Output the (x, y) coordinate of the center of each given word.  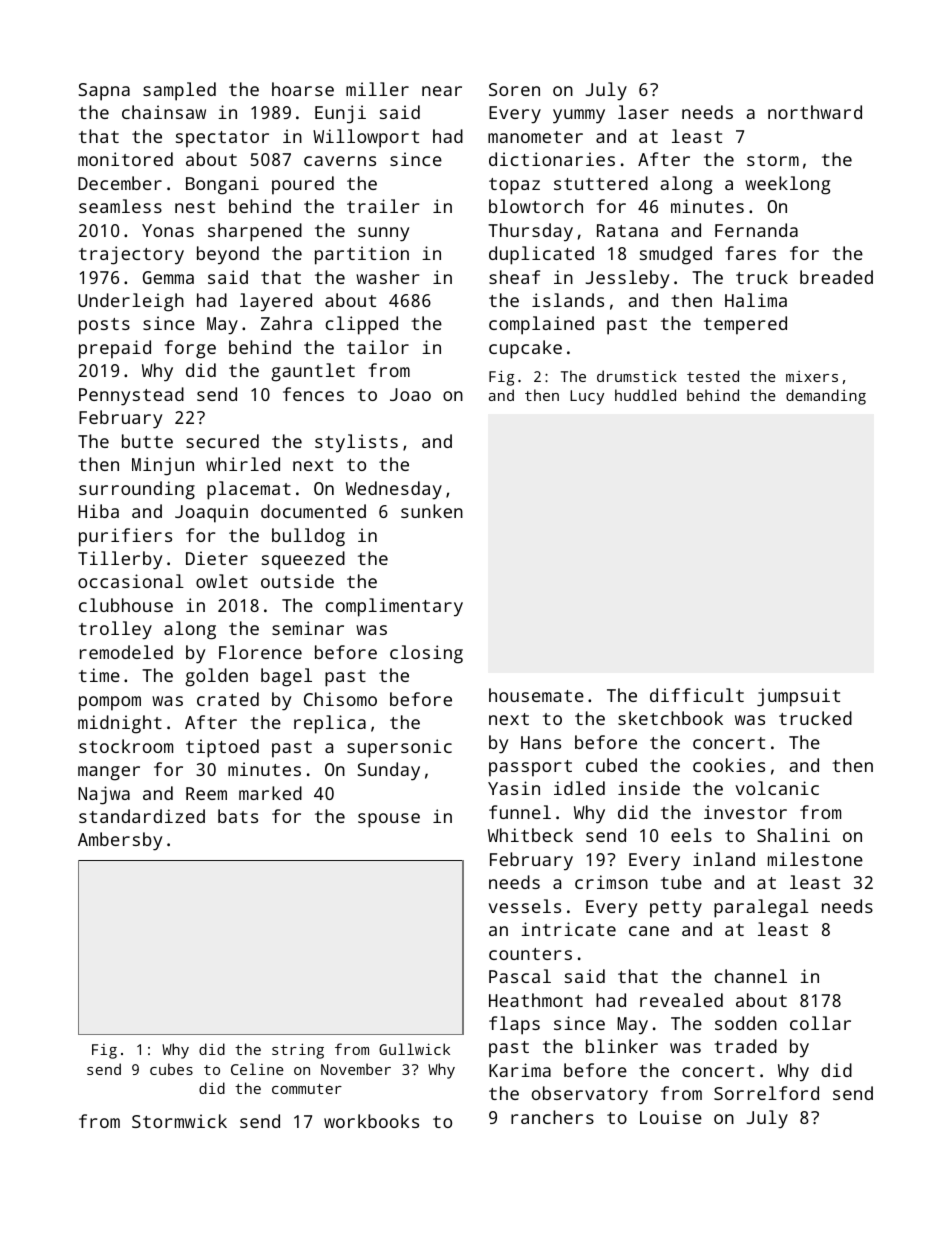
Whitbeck (530, 835)
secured (222, 441)
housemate (536, 695)
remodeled (126, 652)
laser (643, 112)
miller (377, 89)
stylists (356, 443)
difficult (697, 695)
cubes (171, 1069)
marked (270, 793)
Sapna (104, 92)
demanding (826, 397)
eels (691, 835)
